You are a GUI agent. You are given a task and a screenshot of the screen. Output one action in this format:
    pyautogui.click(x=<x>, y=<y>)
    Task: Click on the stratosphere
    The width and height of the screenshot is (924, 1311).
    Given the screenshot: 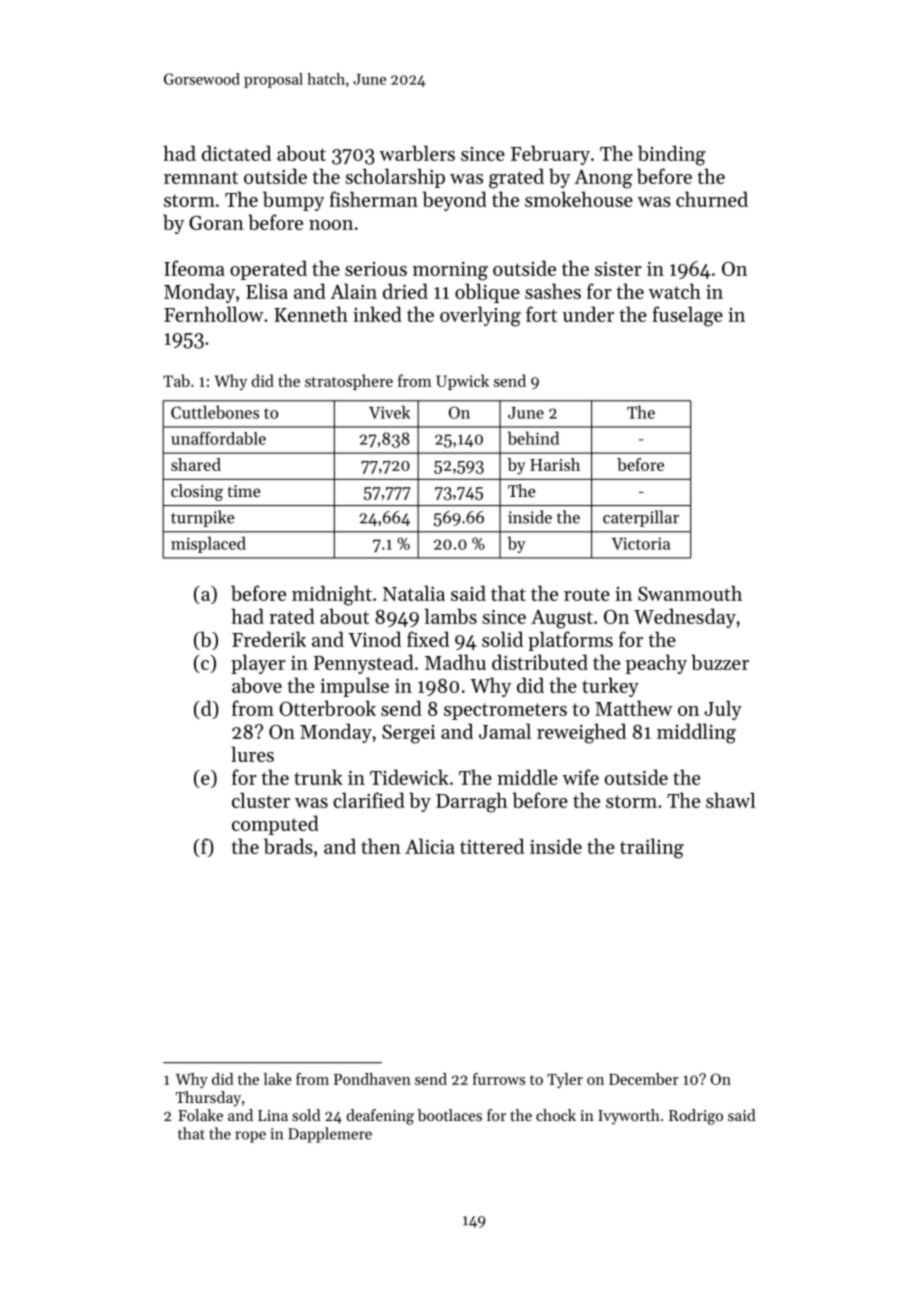 What is the action you would take?
    pyautogui.click(x=349, y=382)
